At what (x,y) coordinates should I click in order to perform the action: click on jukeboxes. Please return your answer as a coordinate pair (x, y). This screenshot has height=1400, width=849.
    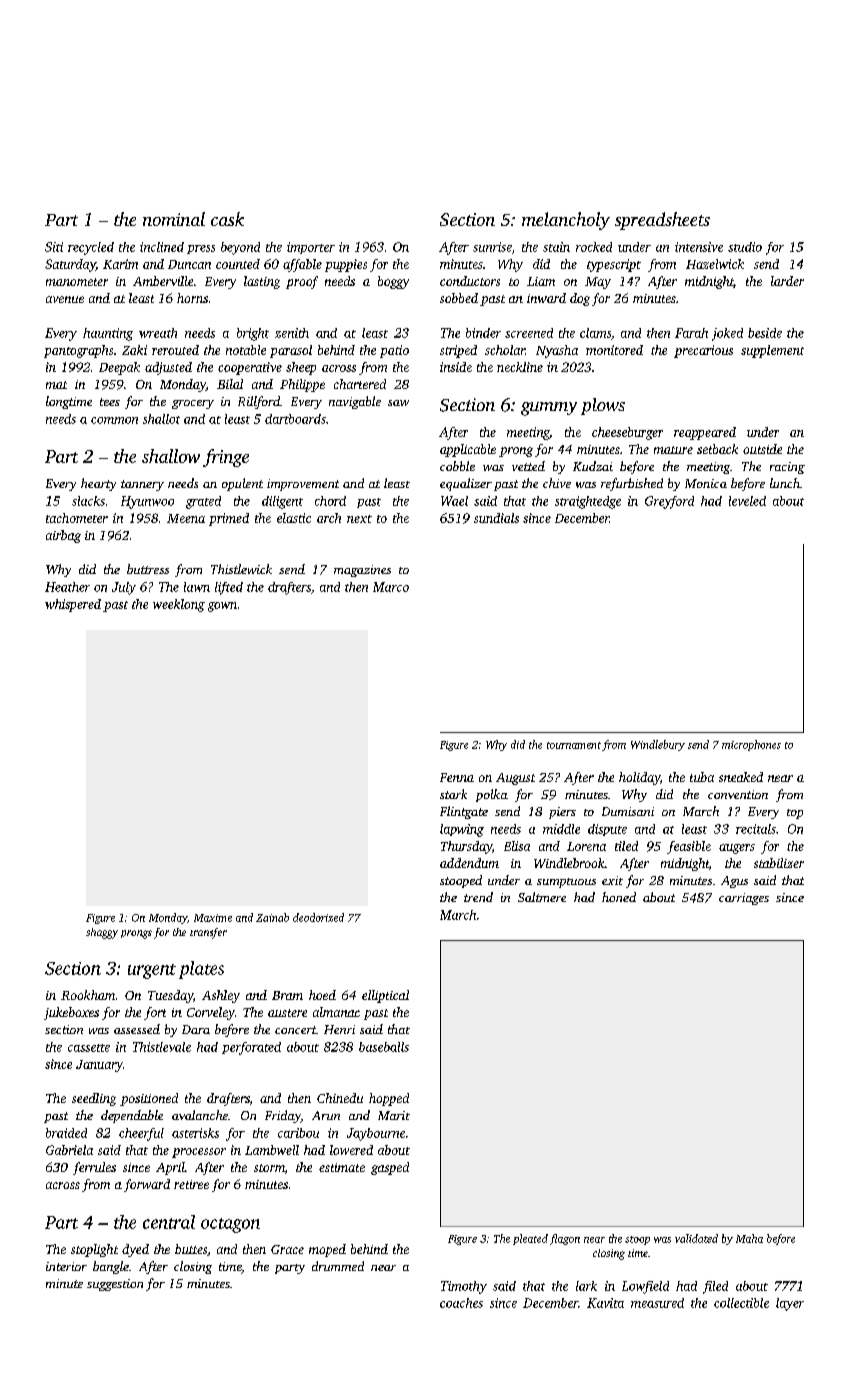
    Looking at the image, I should click on (71, 1013).
